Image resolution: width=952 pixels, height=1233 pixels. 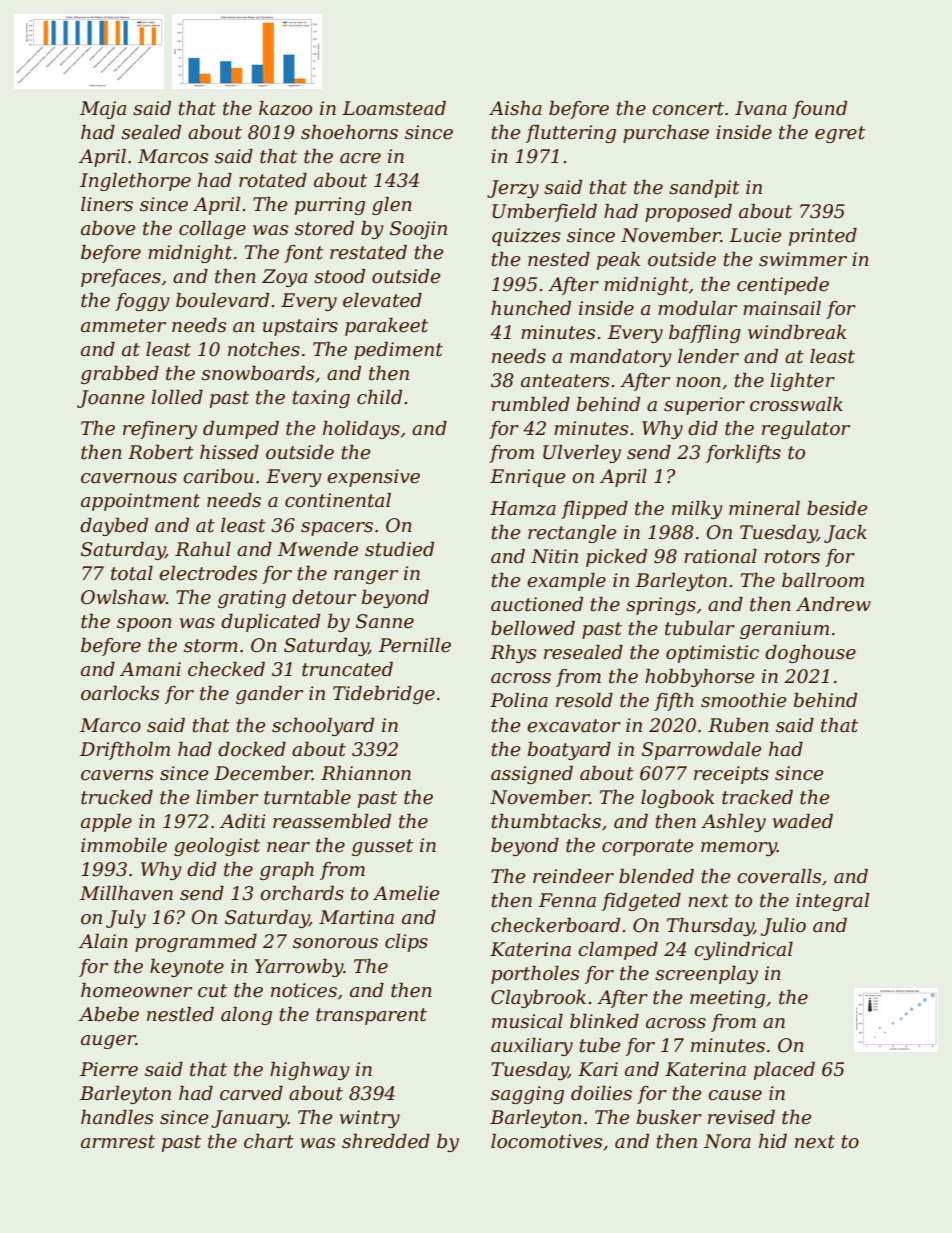 What do you see at coordinates (666, 134) in the screenshot?
I see `purchase` at bounding box center [666, 134].
